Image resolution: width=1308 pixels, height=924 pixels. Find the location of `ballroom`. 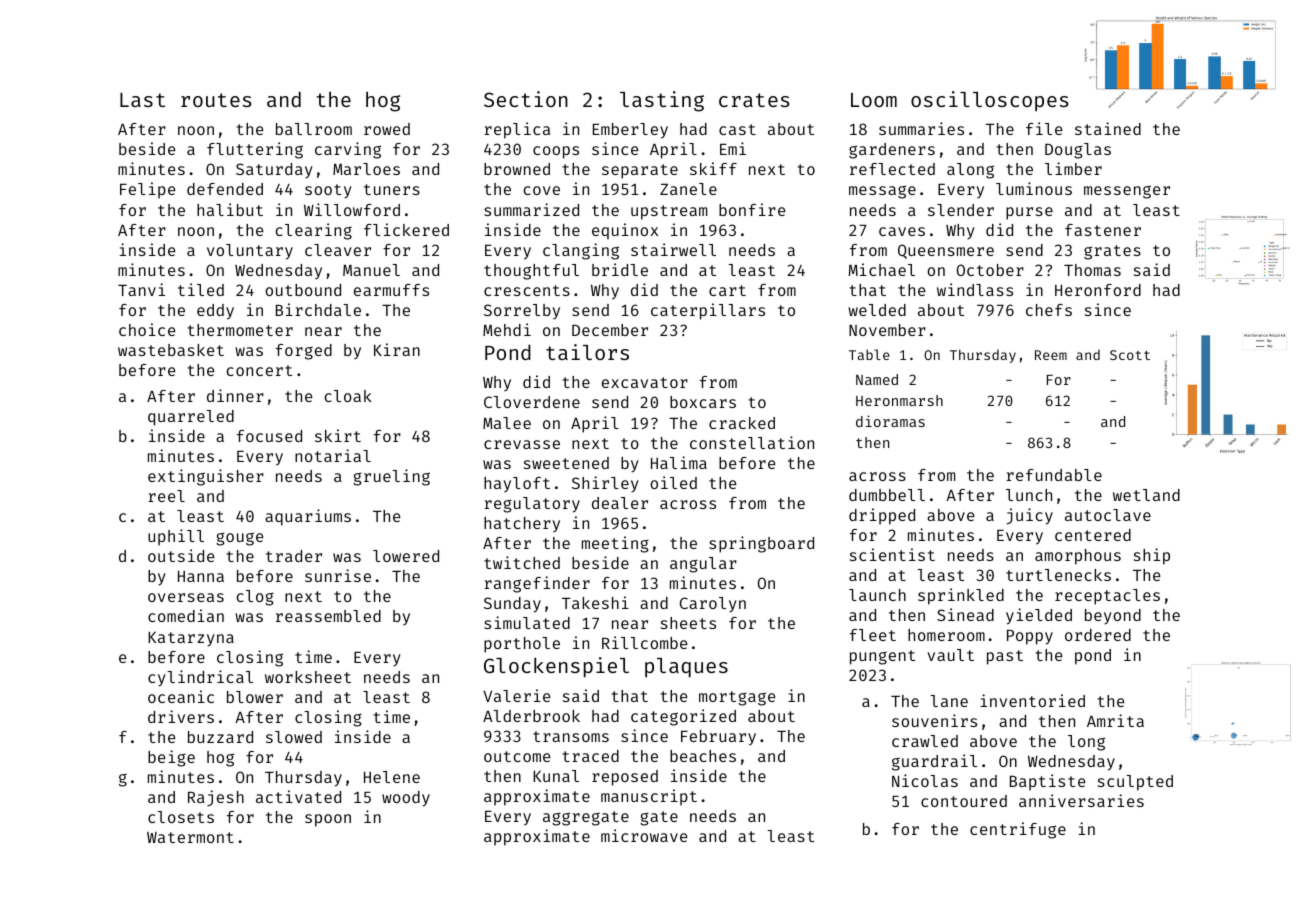

ballroom is located at coordinates (314, 129).
